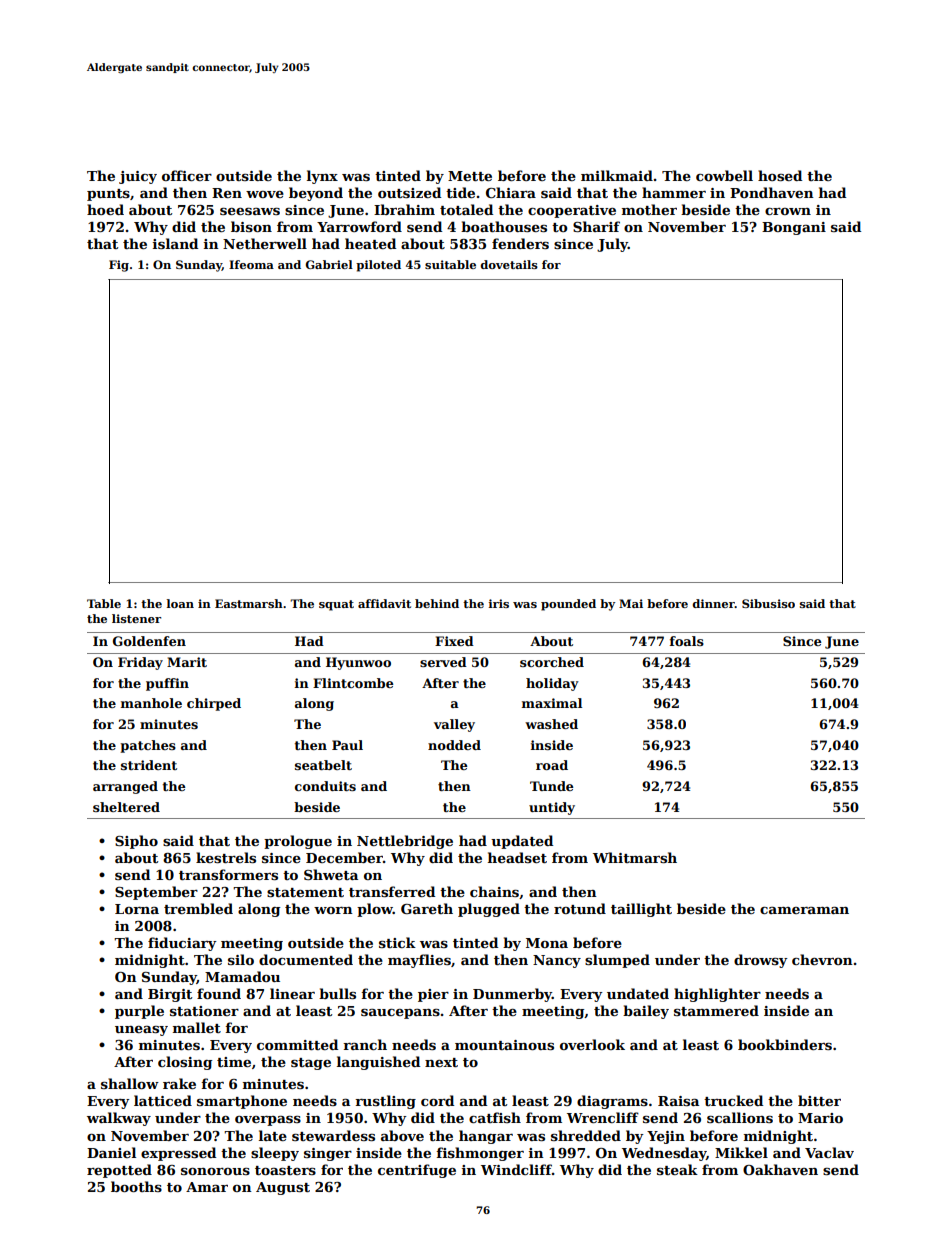 The width and height of the document is (952, 1233). Describe the element at coordinates (713, 603) in the document. I see `dinner` at that location.
